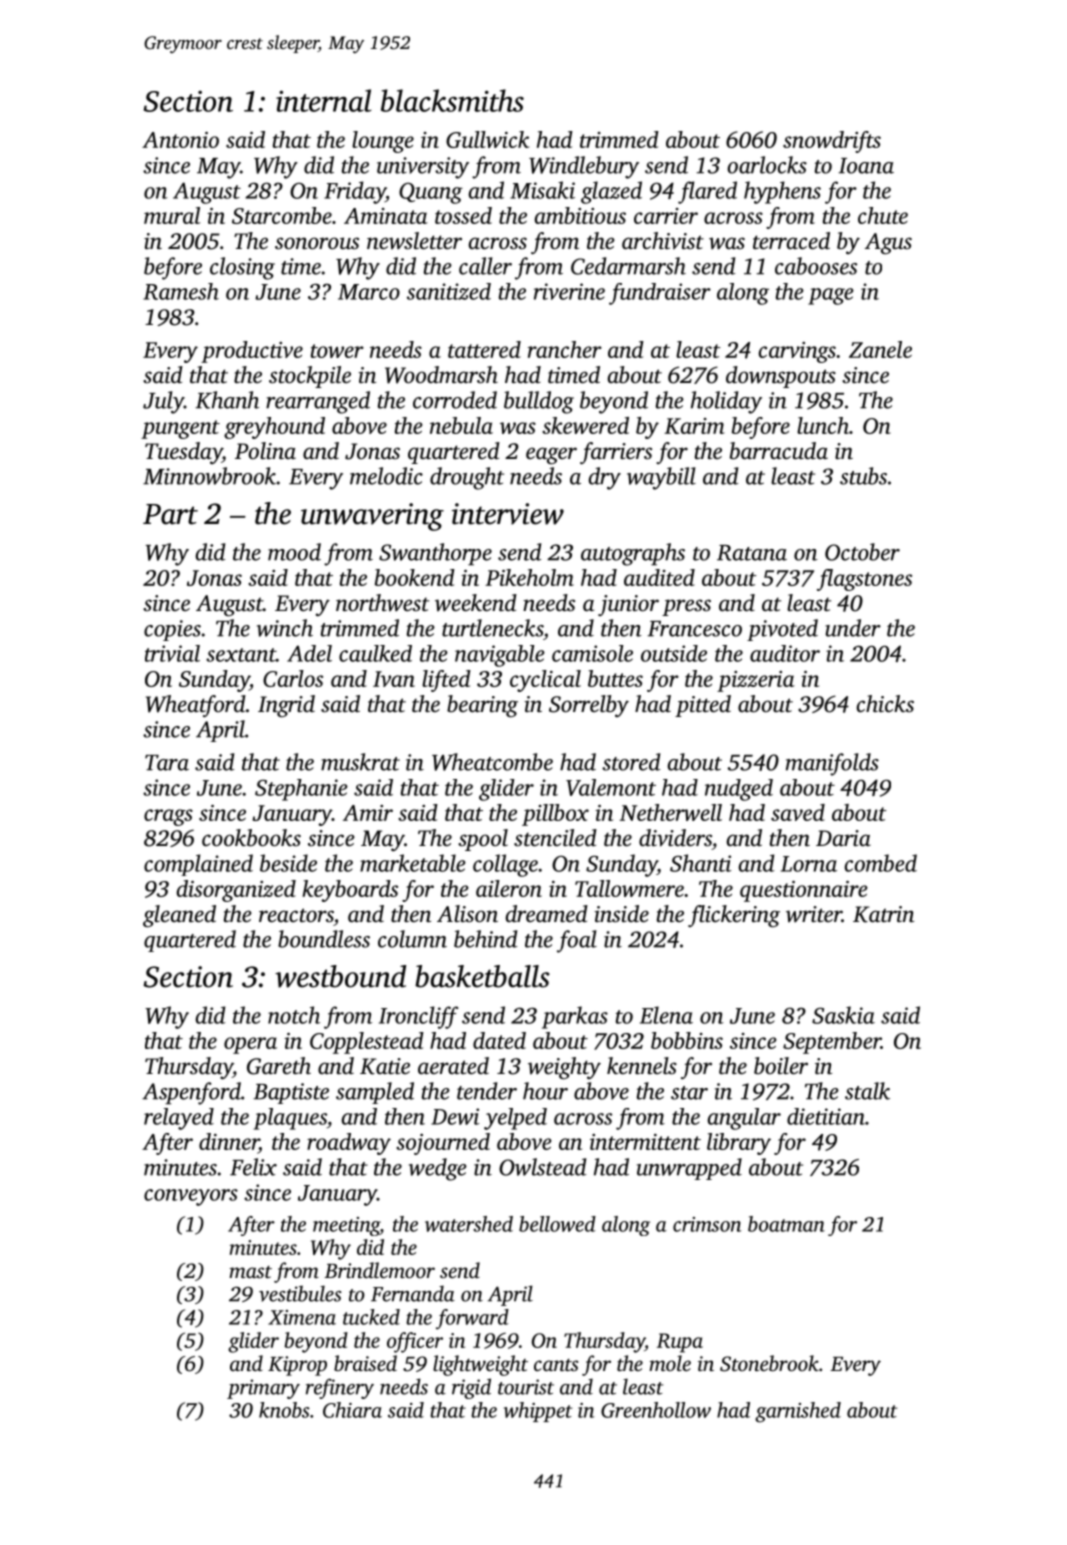  Describe the element at coordinates (832, 142) in the page. I see `snowdrifts` at that location.
